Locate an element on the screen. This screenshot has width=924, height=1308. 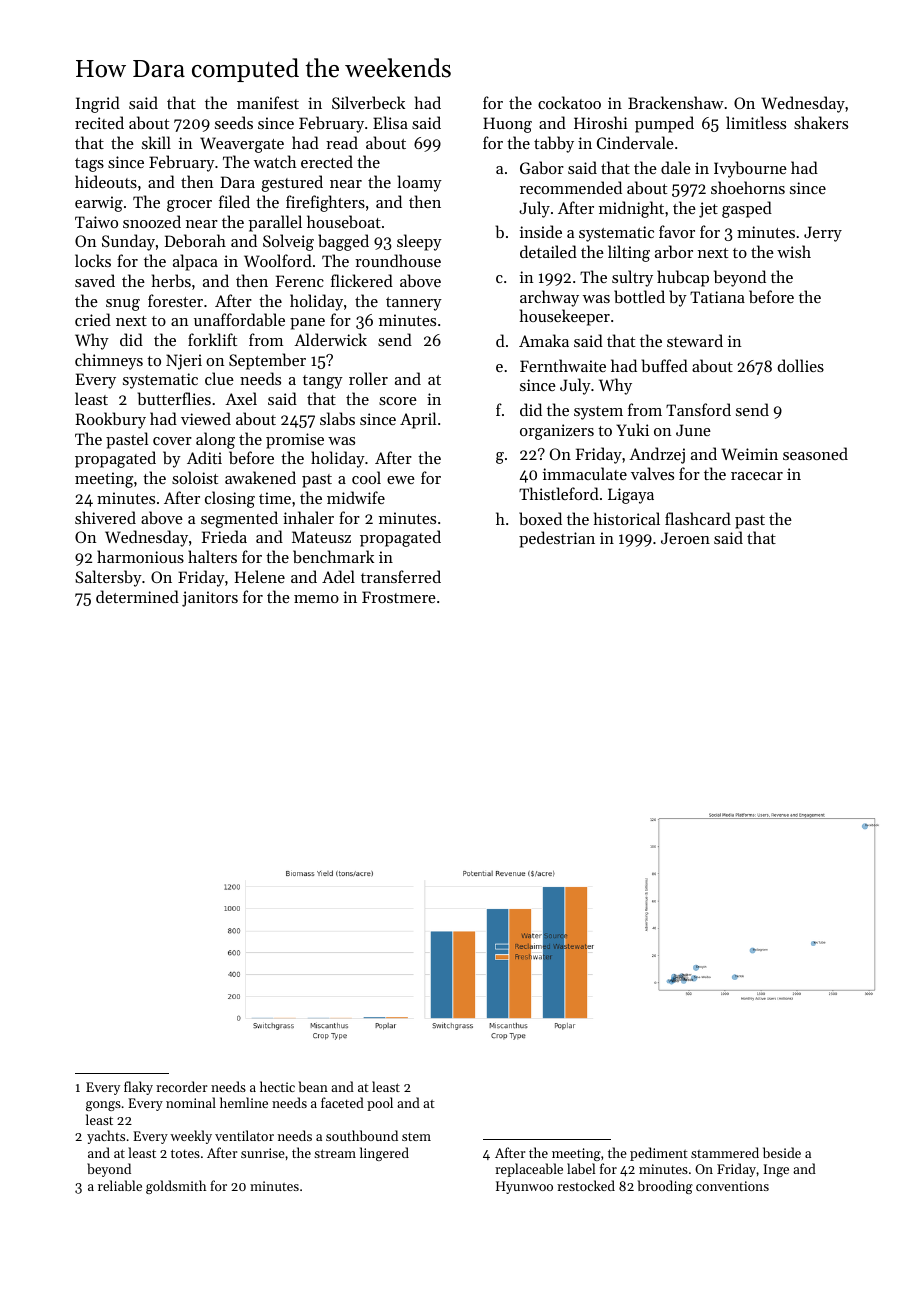
Elisa is located at coordinates (390, 122).
